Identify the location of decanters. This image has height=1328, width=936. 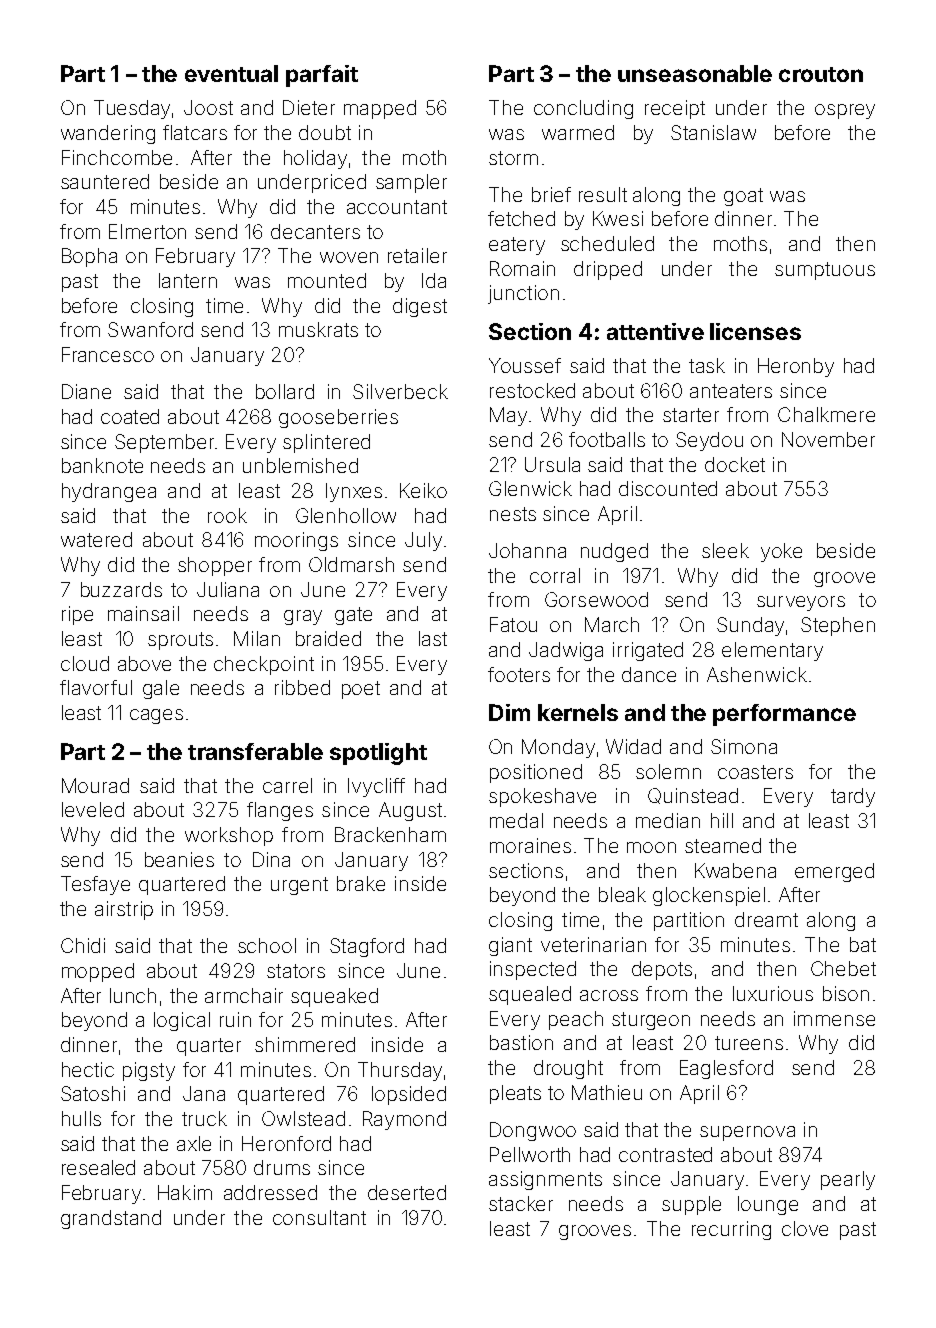
(315, 231).
